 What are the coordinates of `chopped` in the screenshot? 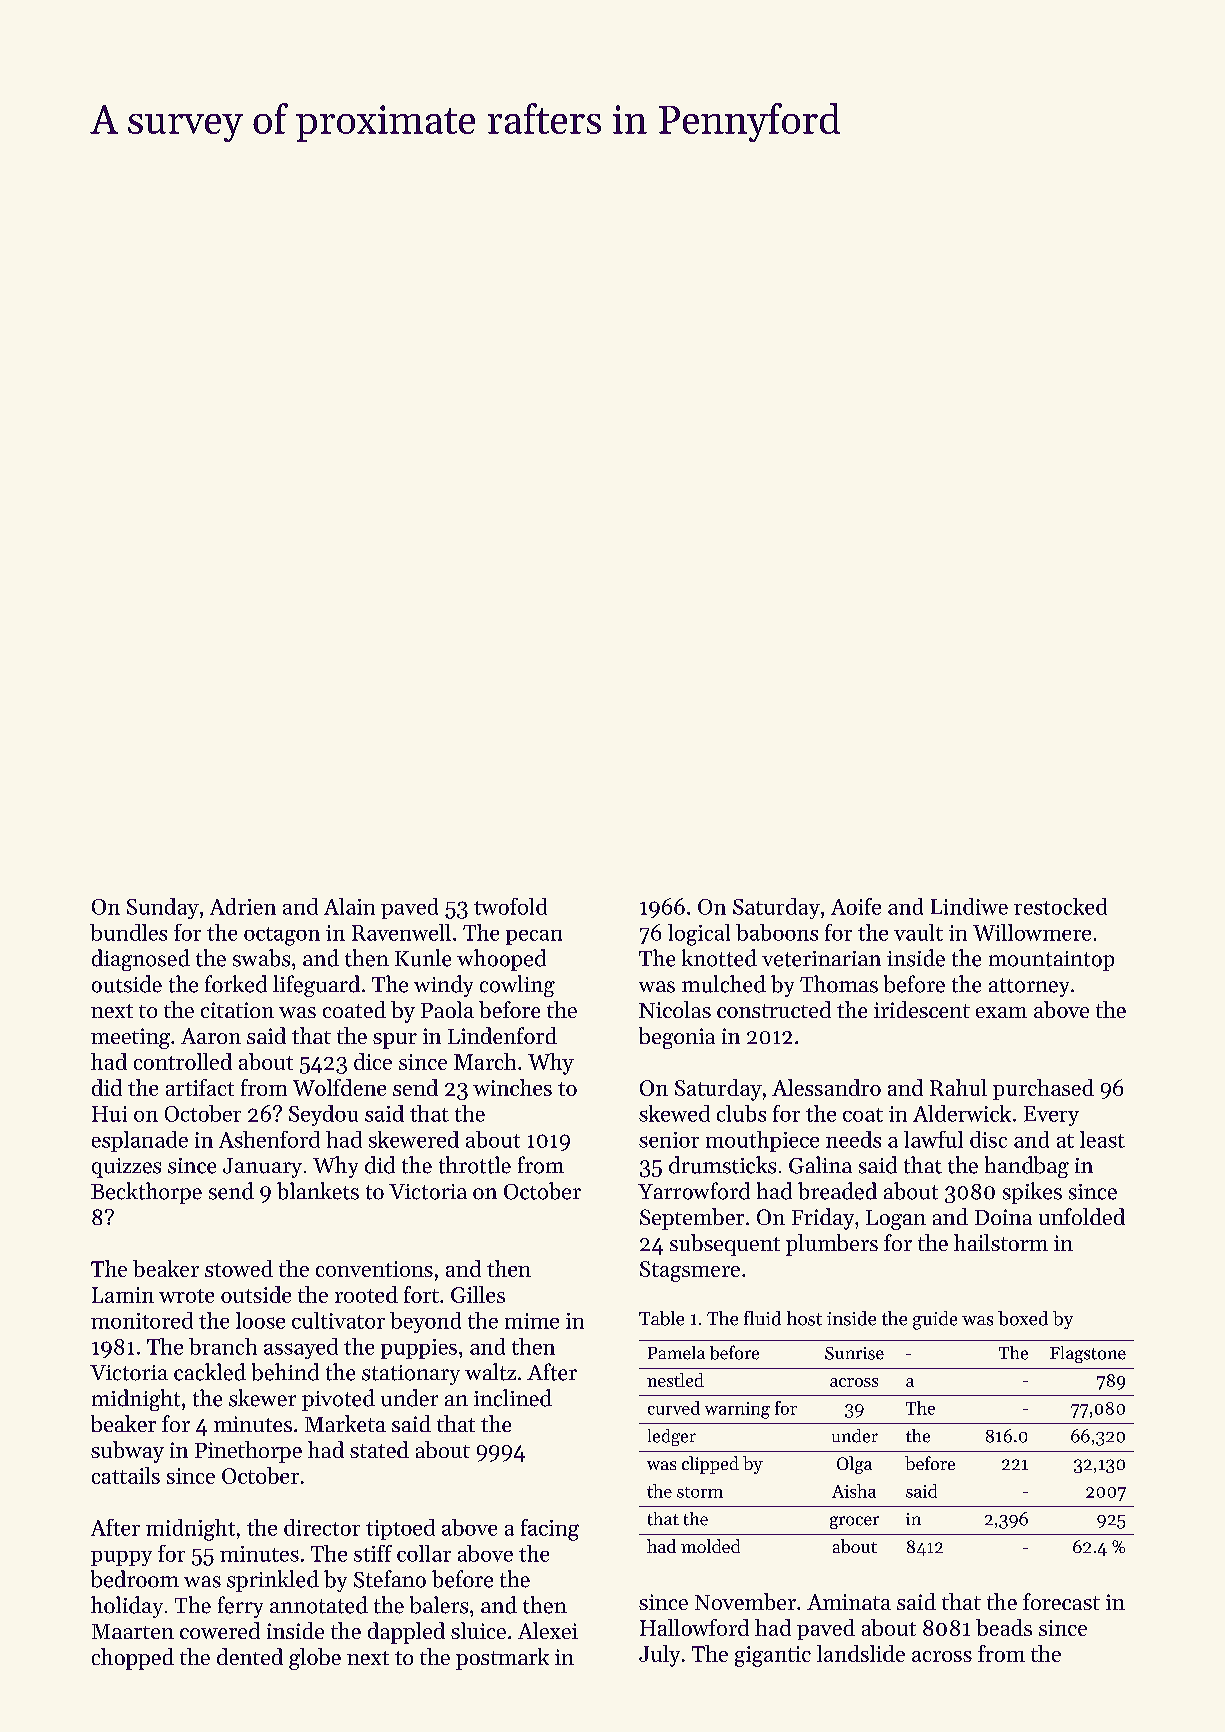 It's located at (133, 1659).
